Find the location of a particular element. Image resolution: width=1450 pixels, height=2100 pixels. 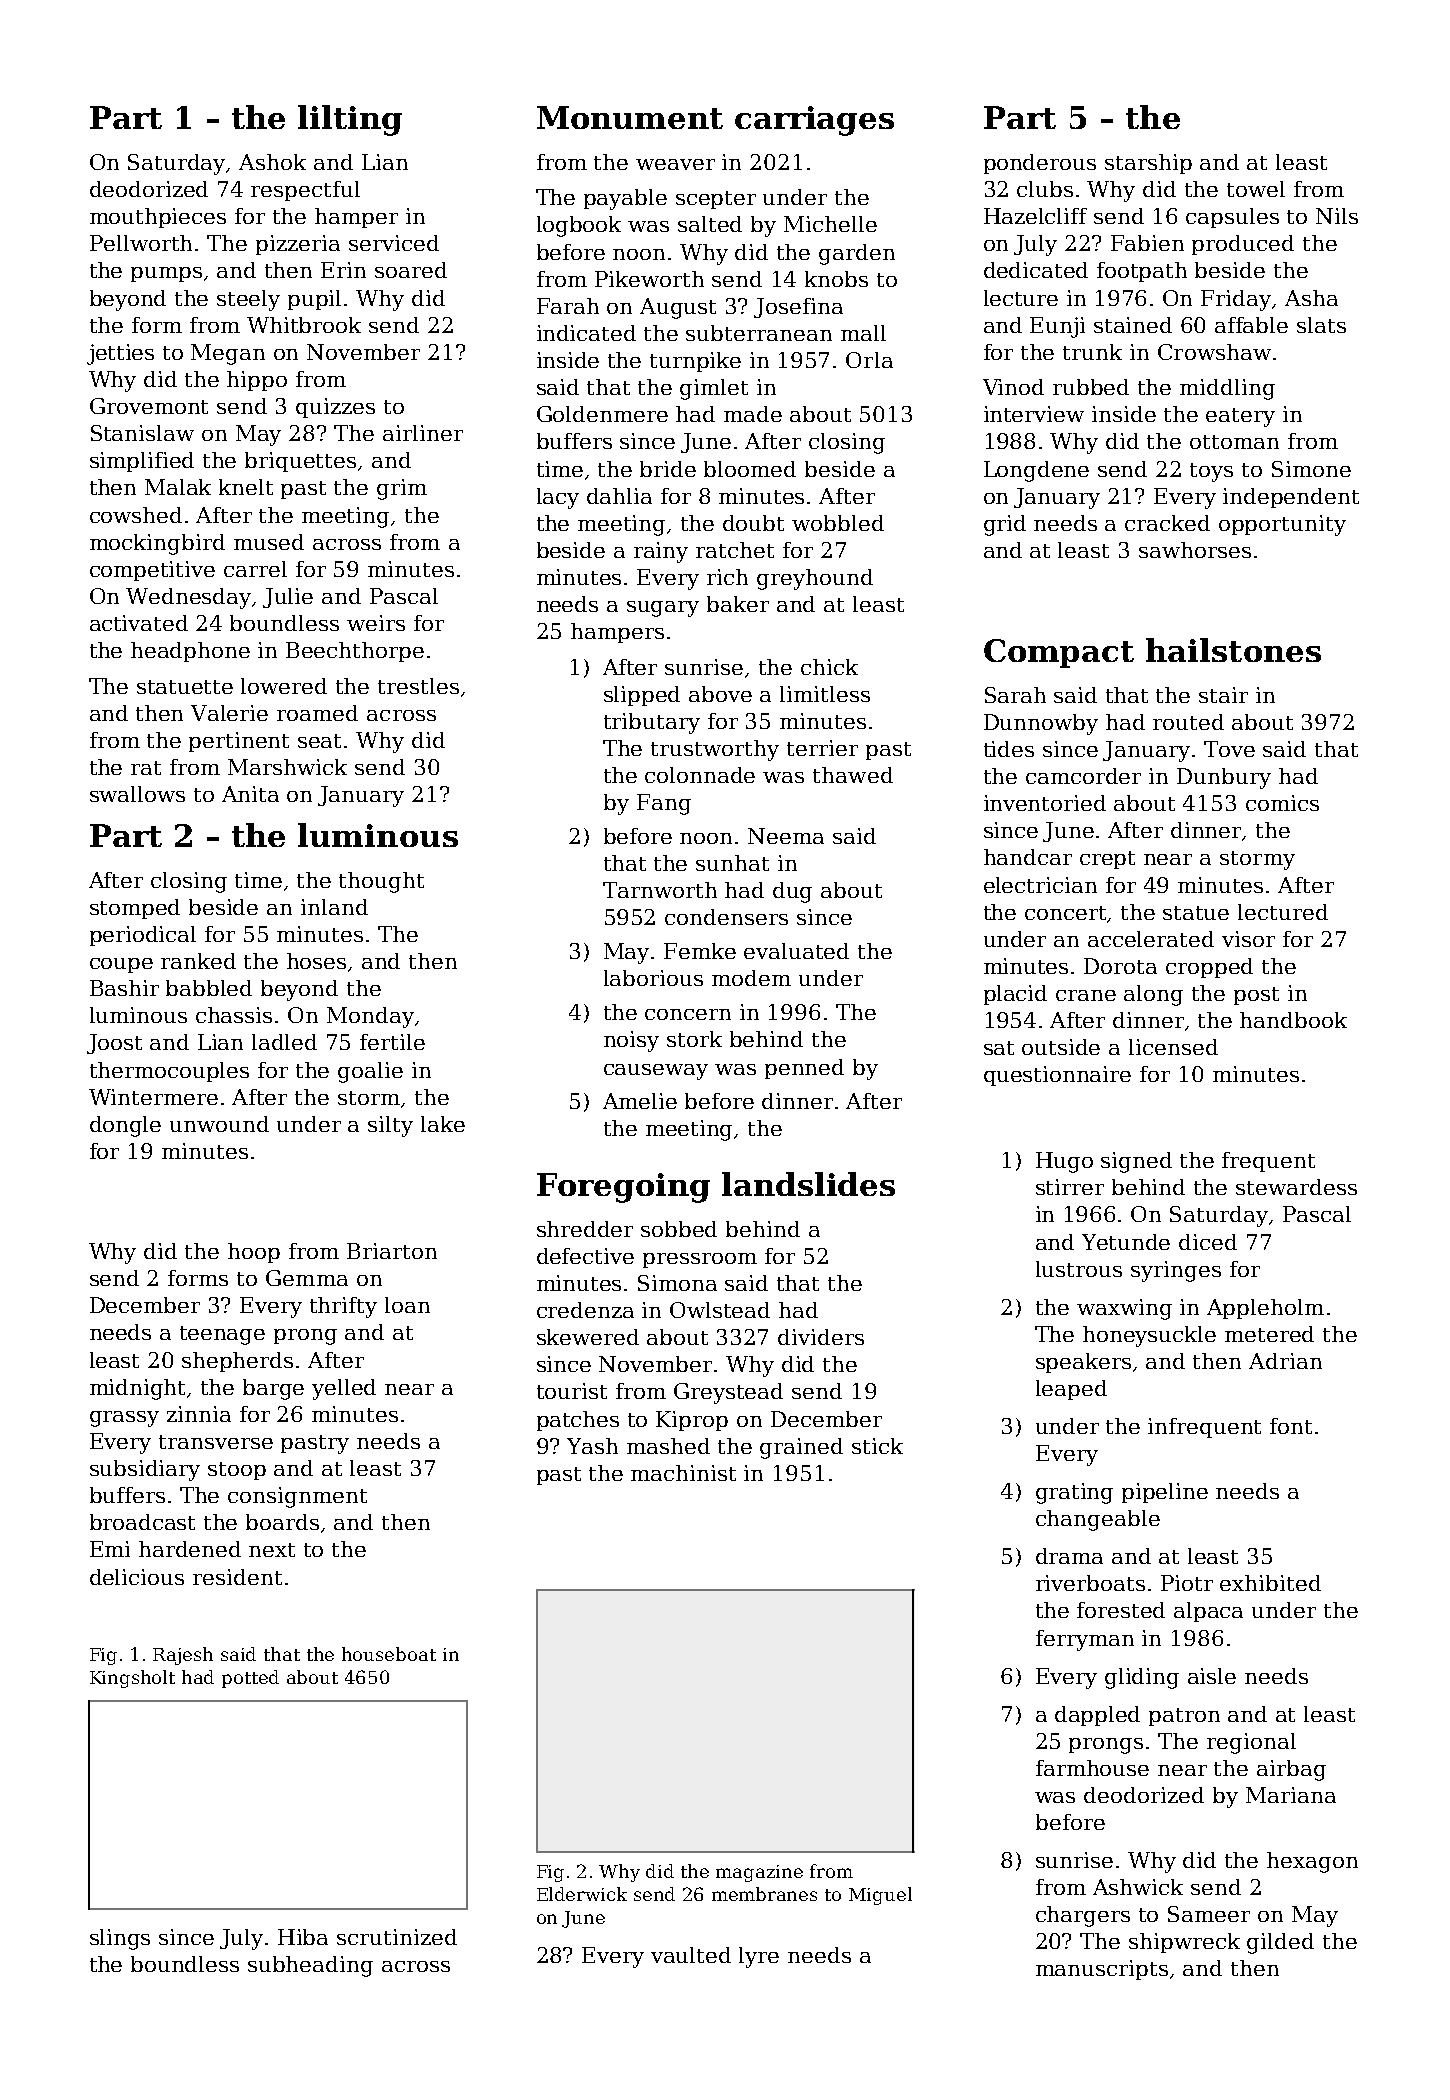

crept is located at coordinates (1107, 860).
